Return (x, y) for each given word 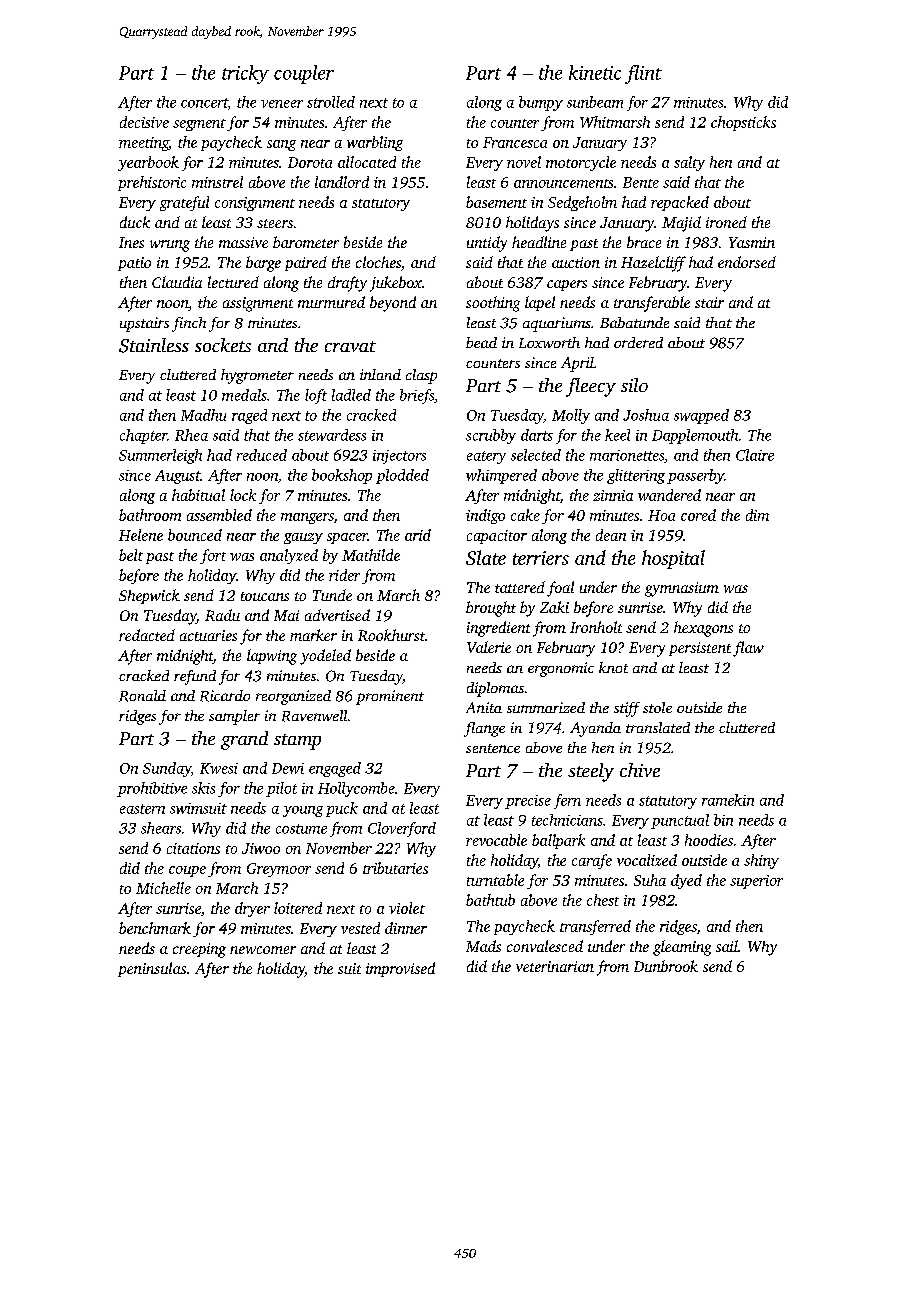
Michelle (163, 888)
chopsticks (743, 123)
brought (491, 609)
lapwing (272, 657)
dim (757, 515)
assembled (219, 515)
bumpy (541, 103)
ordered (638, 342)
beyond (393, 304)
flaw (748, 649)
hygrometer (257, 376)
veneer (282, 104)
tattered (520, 587)
